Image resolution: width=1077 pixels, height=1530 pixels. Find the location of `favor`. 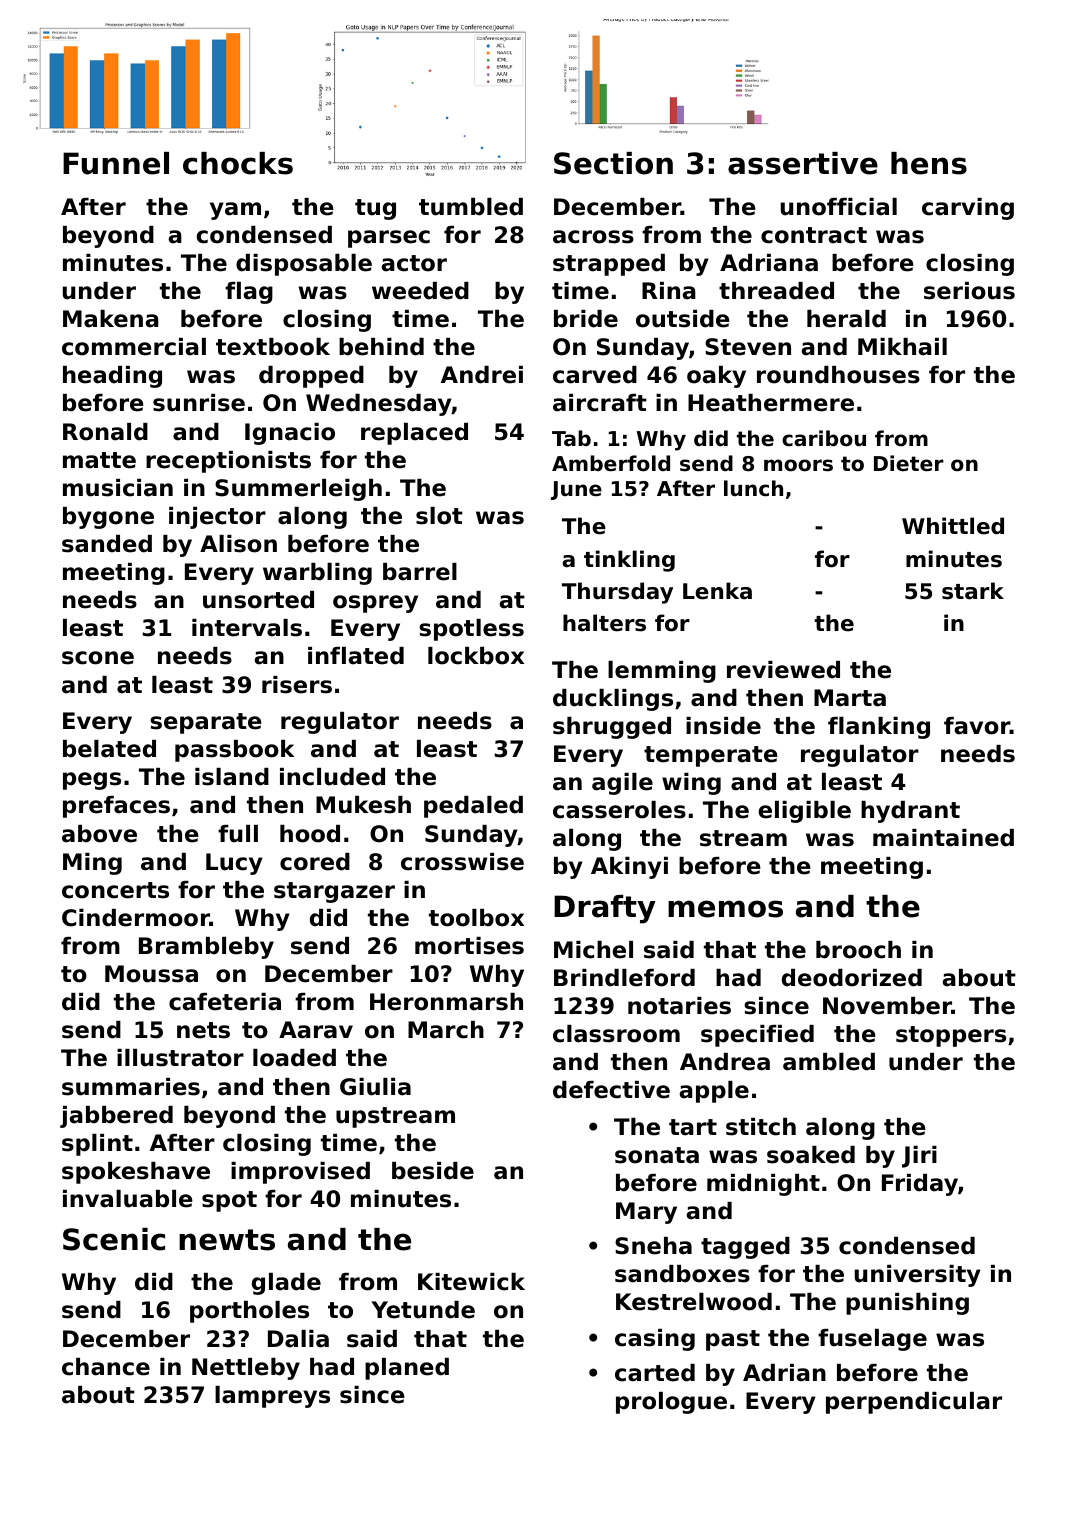

favor is located at coordinates (977, 726).
